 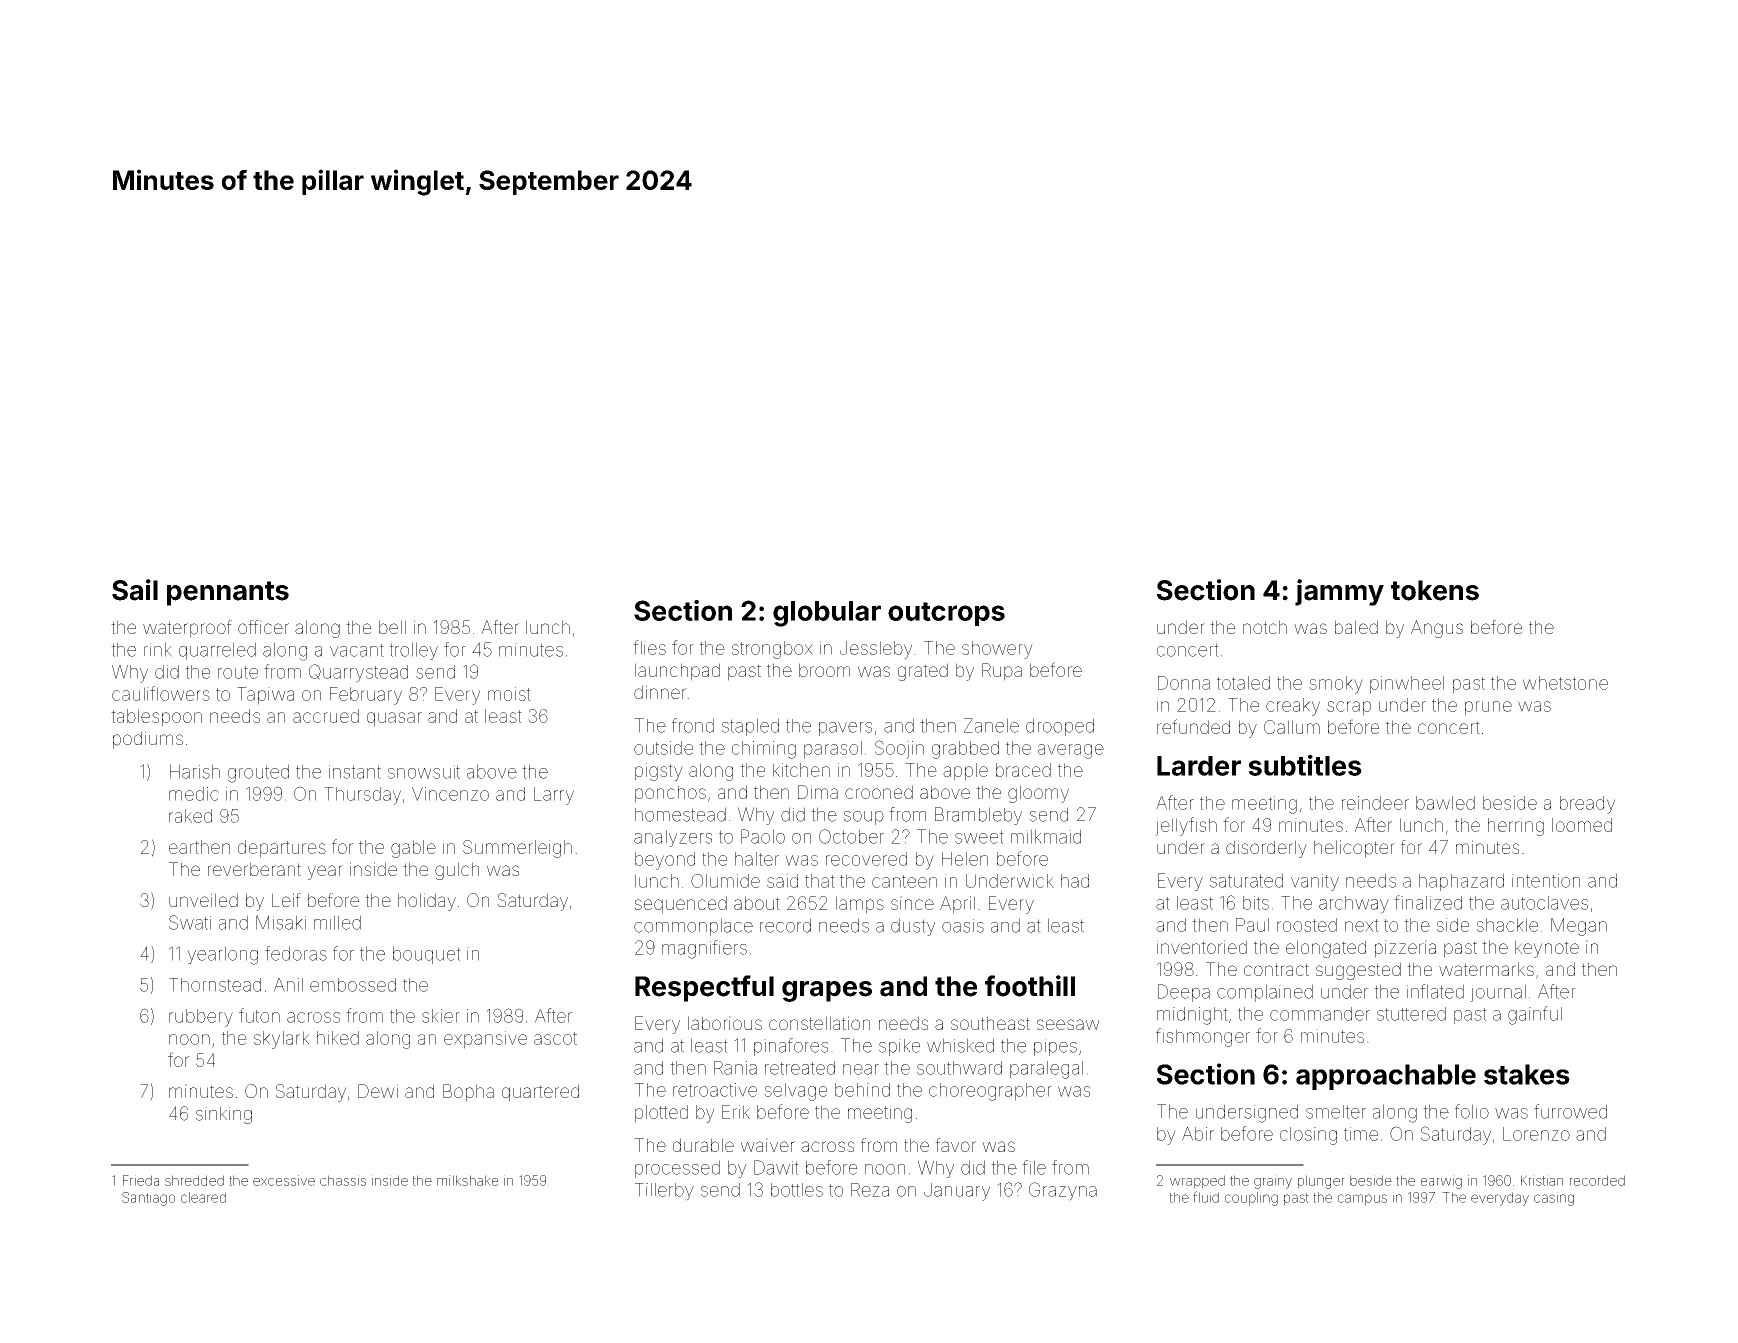 What do you see at coordinates (424, 772) in the image?
I see `snowsuit` at bounding box center [424, 772].
